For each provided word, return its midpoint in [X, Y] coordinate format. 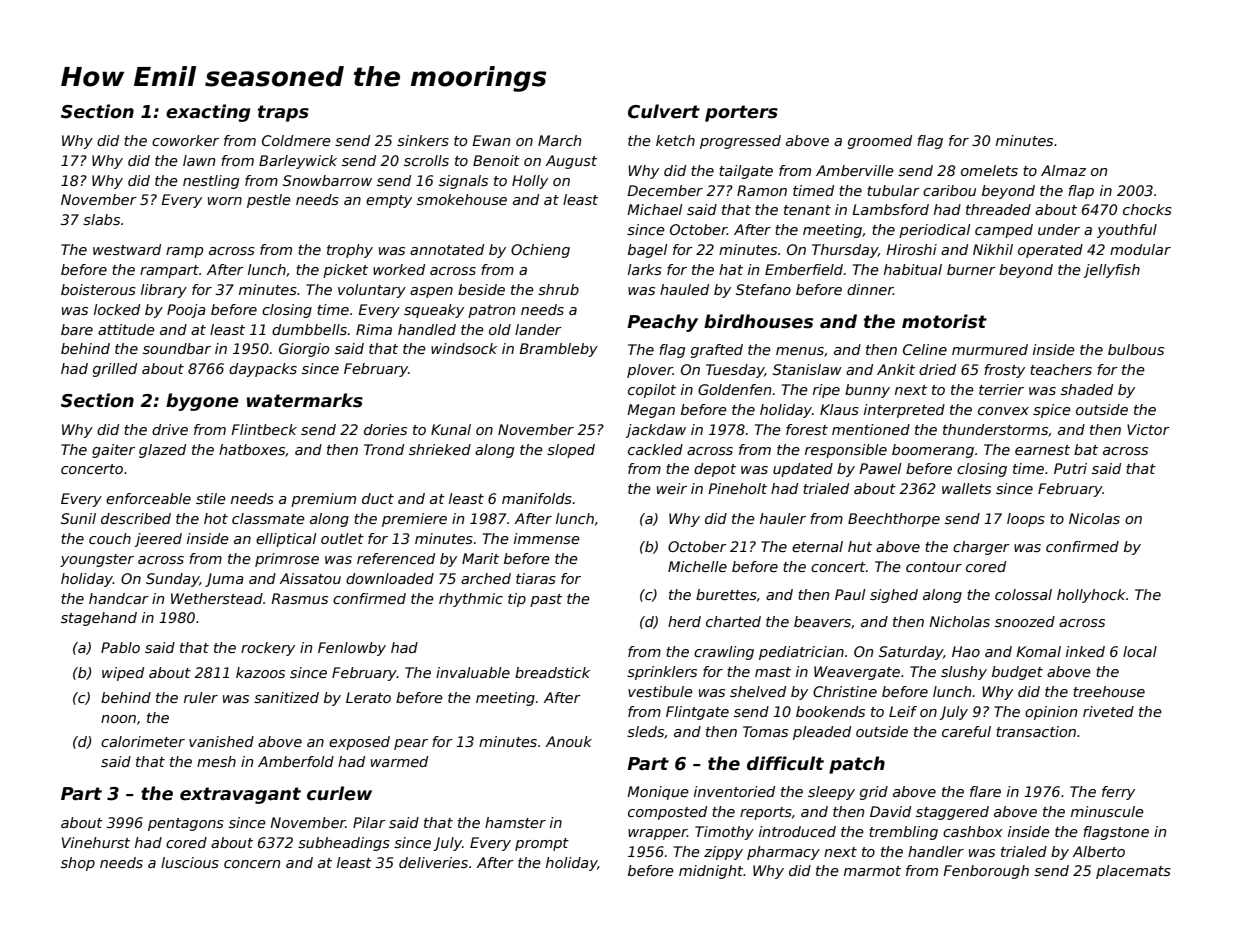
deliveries [433, 862]
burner [971, 269]
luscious [190, 862]
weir [672, 488]
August [571, 162]
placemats [1133, 872]
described [136, 518]
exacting [208, 113]
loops [1026, 520]
